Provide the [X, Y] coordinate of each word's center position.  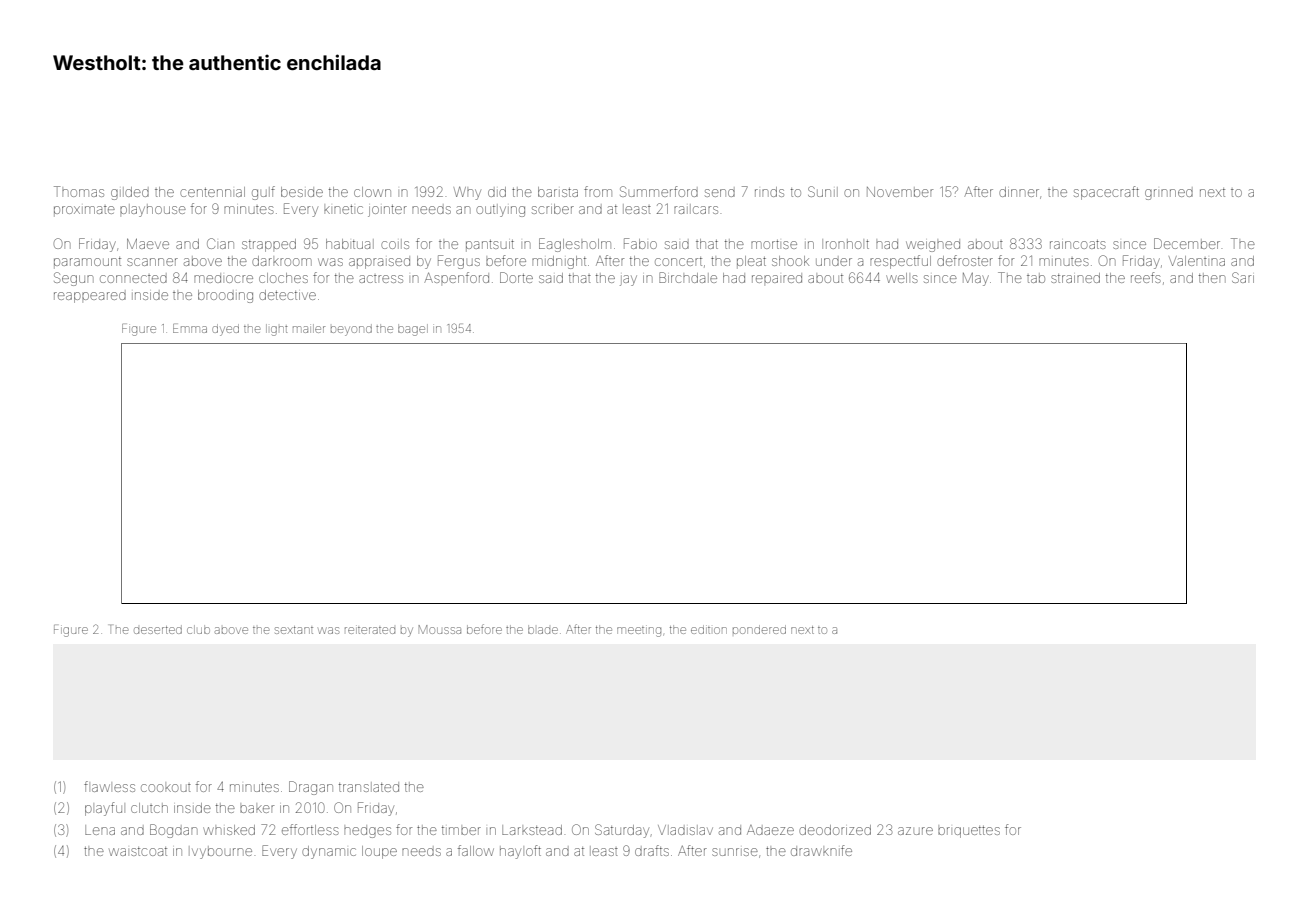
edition [709, 629]
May [976, 279]
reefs [1146, 277]
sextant [294, 630]
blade [543, 630]
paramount [87, 262]
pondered [759, 629]
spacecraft [1106, 193]
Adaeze [770, 830]
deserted [158, 629]
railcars [696, 209]
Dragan [311, 788]
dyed [225, 330]
